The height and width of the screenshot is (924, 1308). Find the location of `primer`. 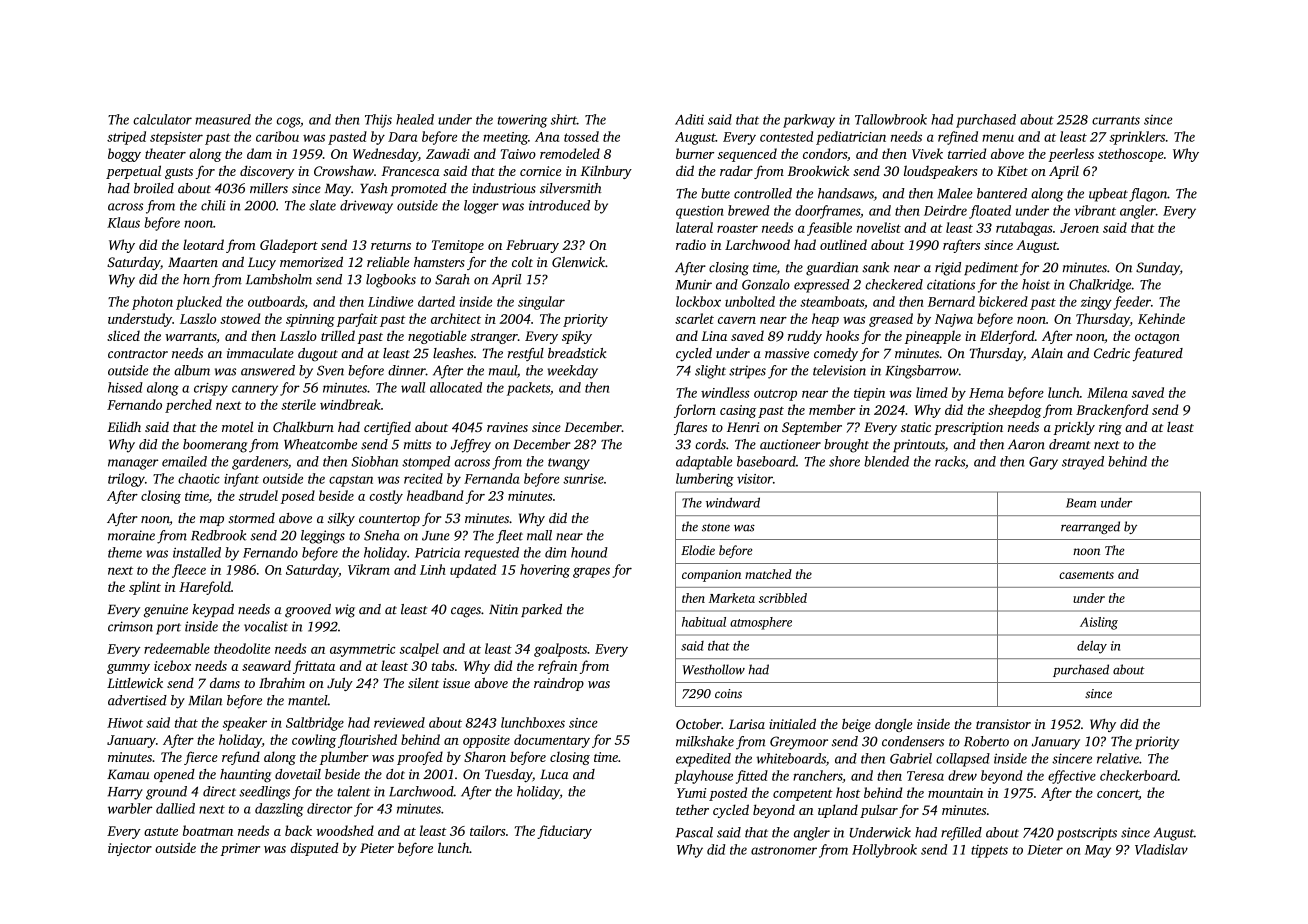

primer is located at coordinates (240, 849).
